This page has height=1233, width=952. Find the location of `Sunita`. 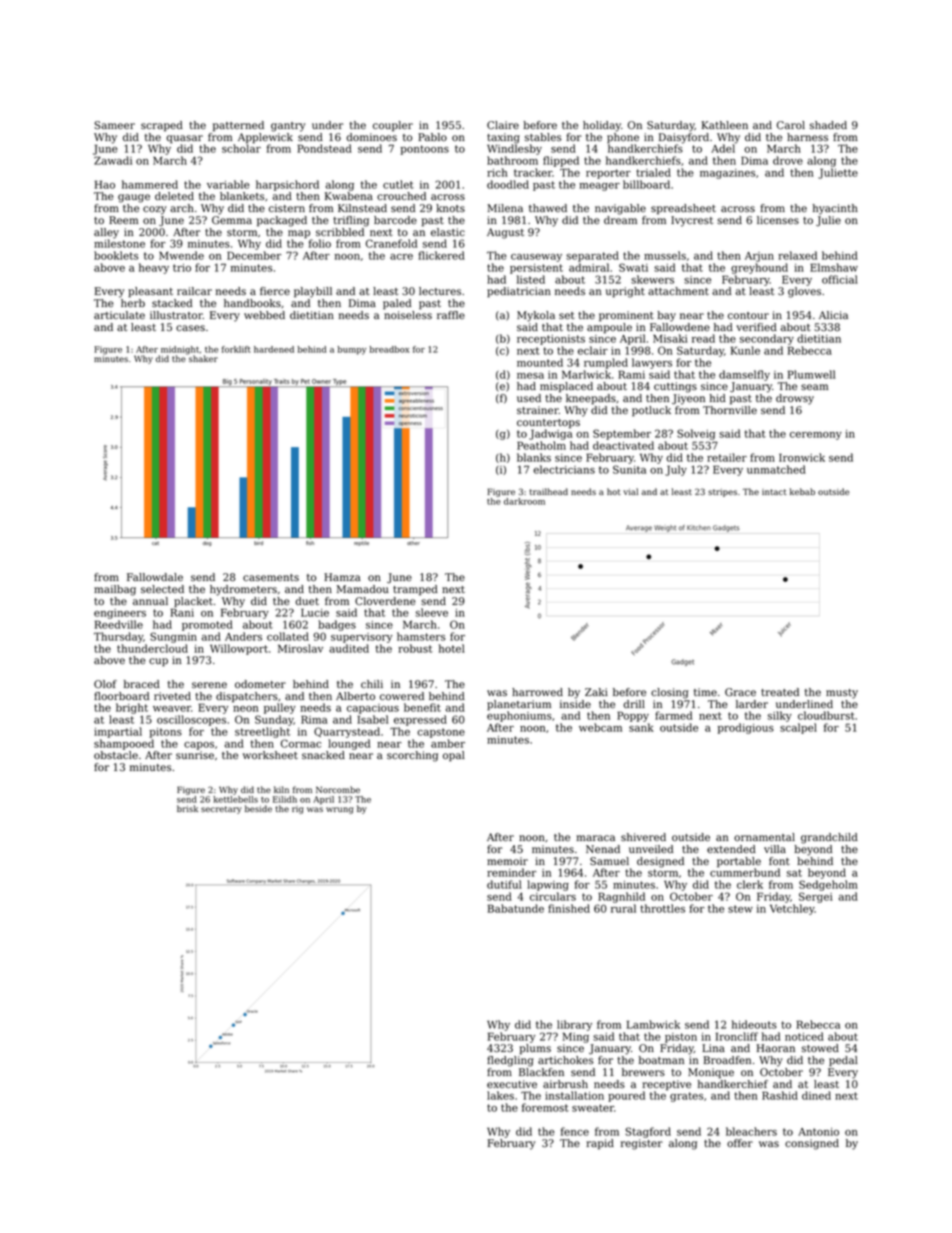

Sunita is located at coordinates (629, 469).
